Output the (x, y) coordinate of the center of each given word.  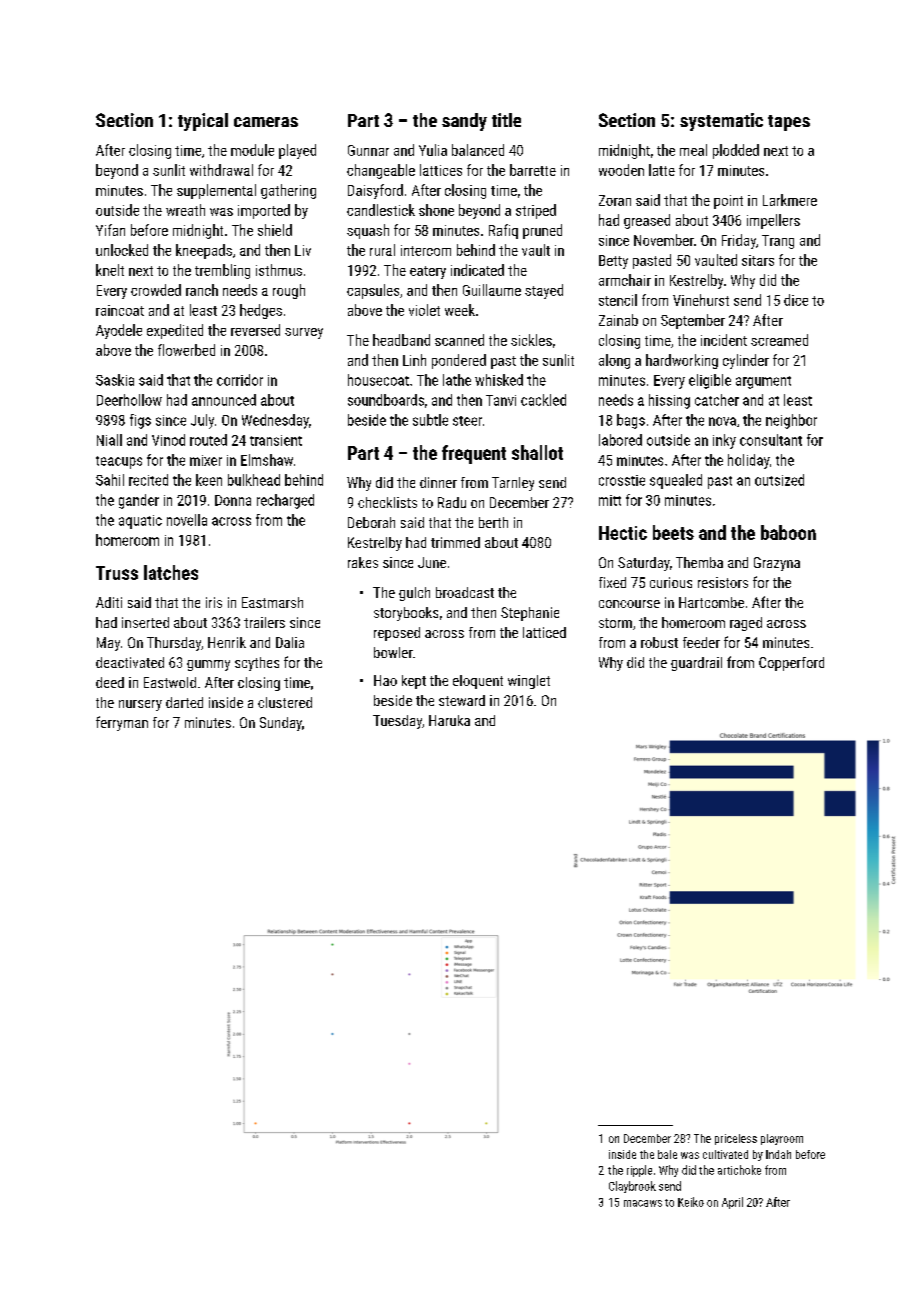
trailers (264, 622)
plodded (736, 151)
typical (203, 122)
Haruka (449, 720)
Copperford (791, 664)
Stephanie (530, 614)
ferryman (122, 723)
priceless (736, 1139)
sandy (464, 122)
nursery (140, 705)
